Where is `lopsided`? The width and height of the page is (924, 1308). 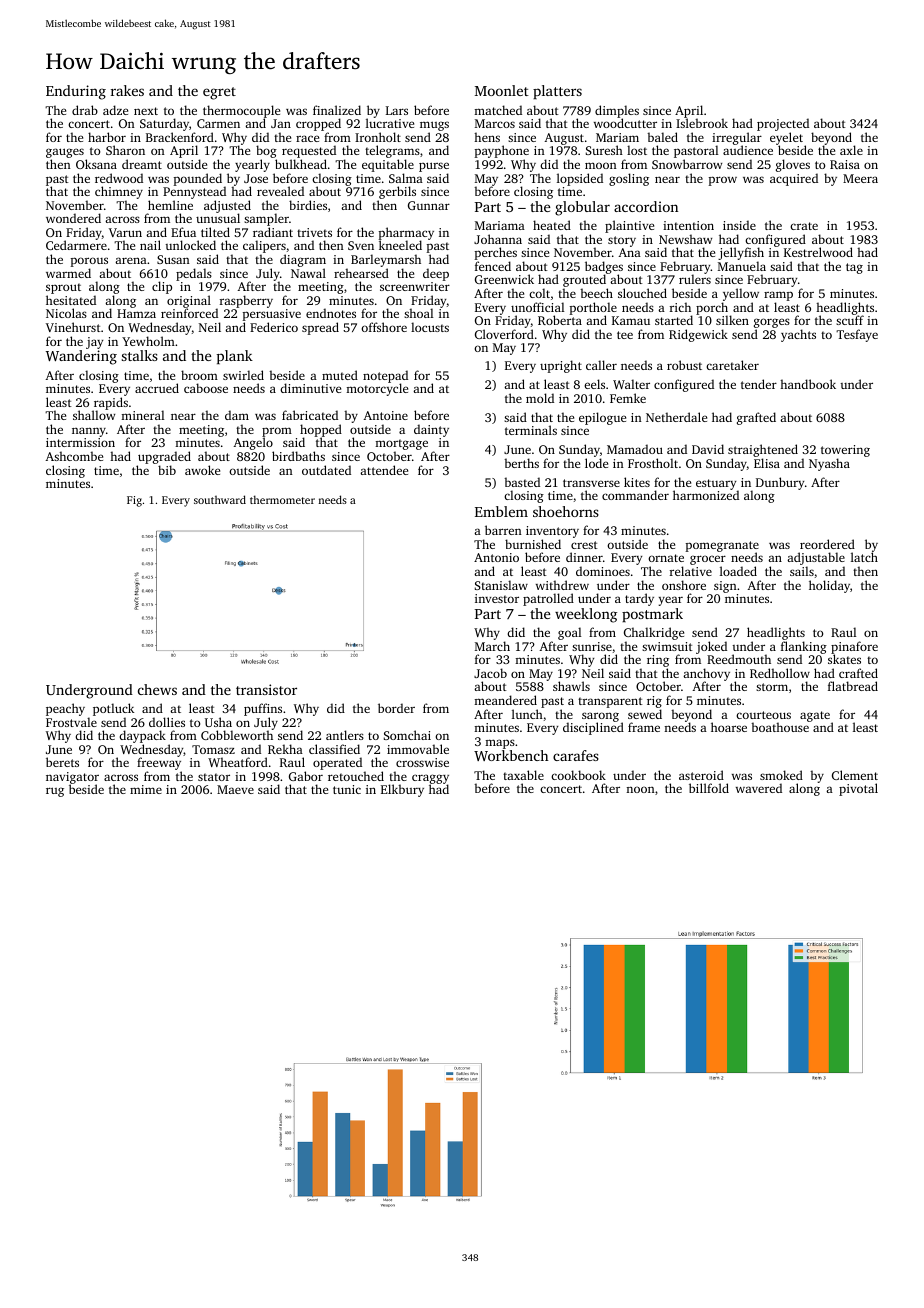
lopsided is located at coordinates (580, 179).
